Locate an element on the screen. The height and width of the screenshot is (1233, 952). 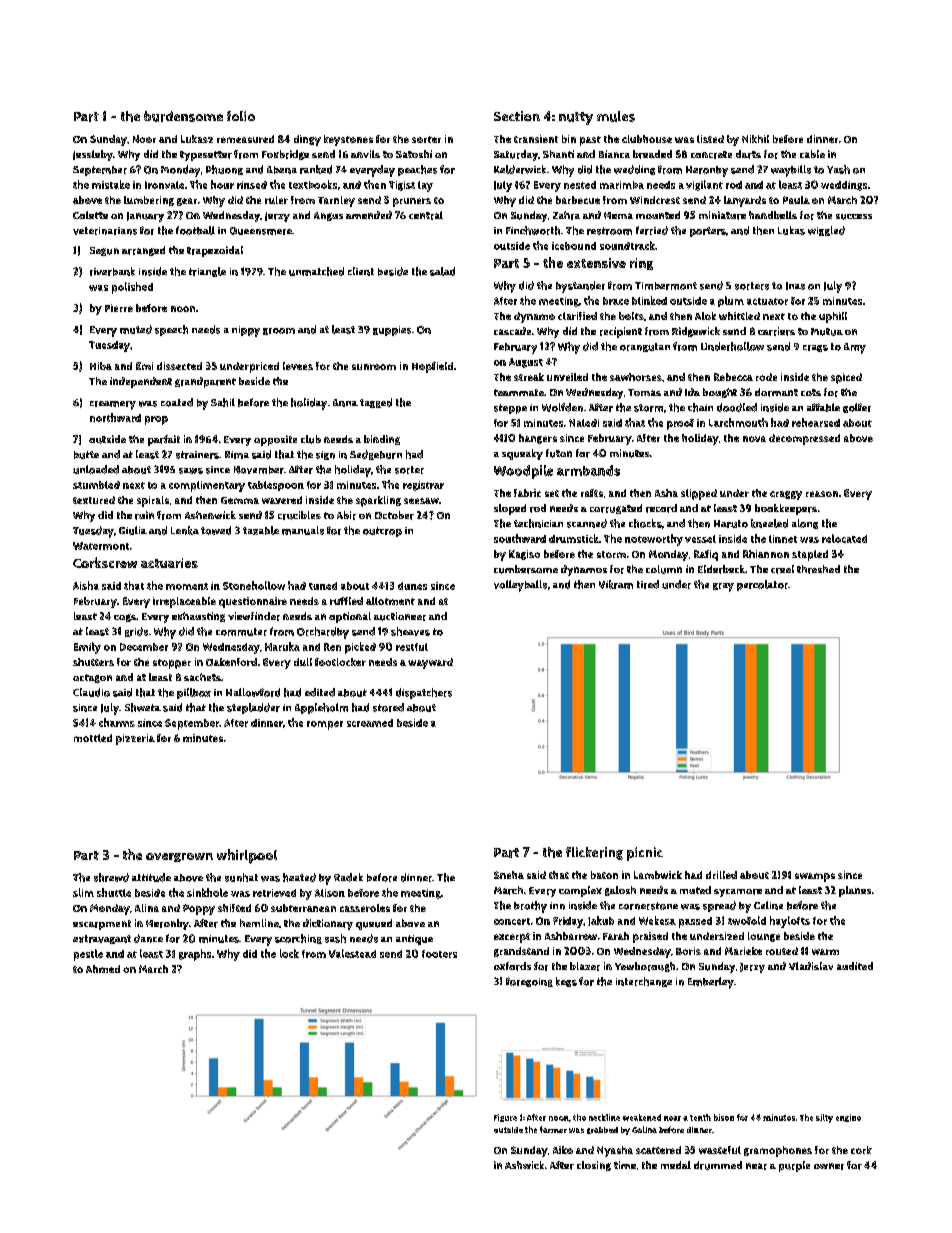
gray is located at coordinates (723, 587).
